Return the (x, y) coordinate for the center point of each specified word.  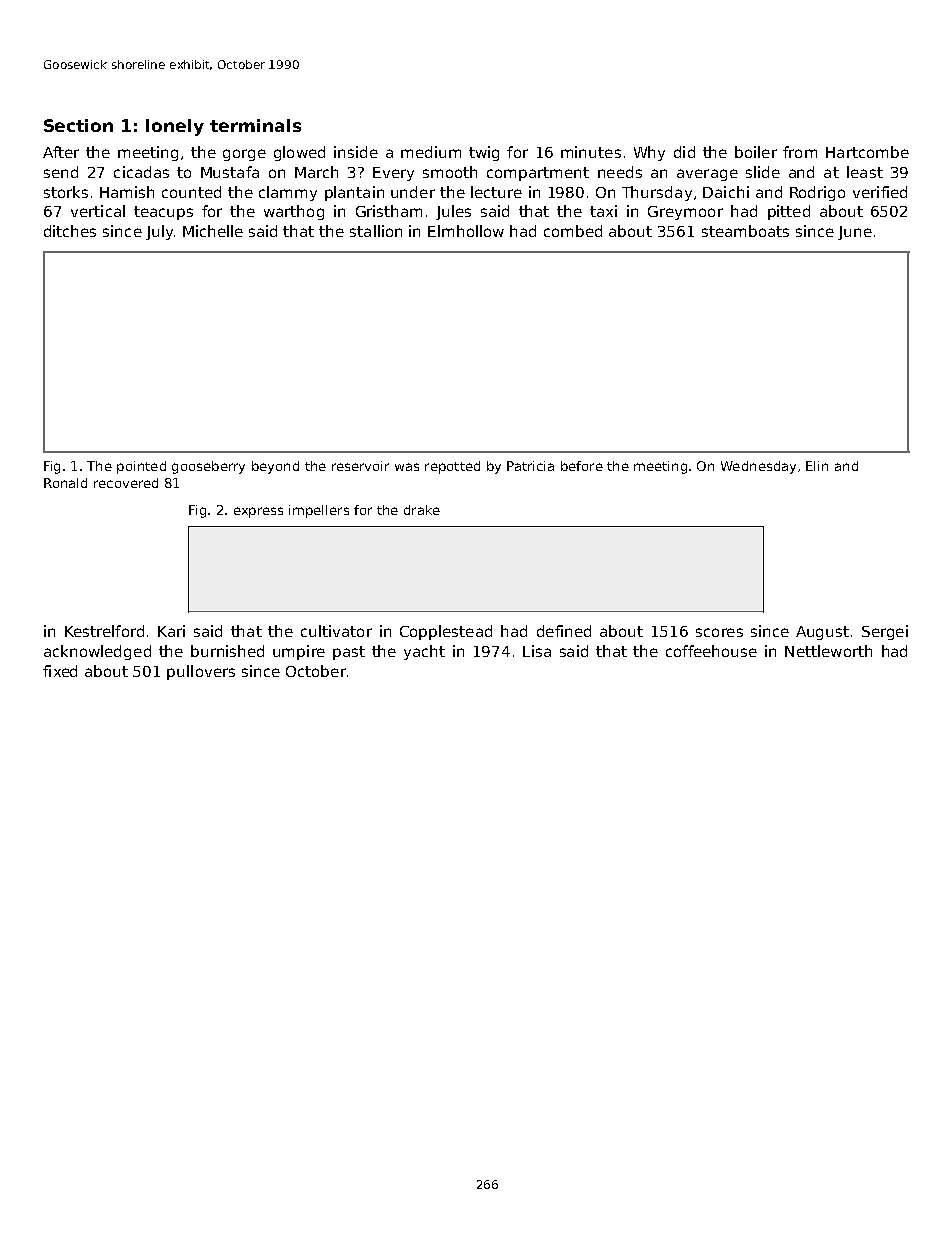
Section (78, 125)
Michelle (213, 231)
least (865, 172)
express (258, 512)
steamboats (745, 231)
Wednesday (758, 467)
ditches (70, 231)
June (855, 233)
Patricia (530, 466)
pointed (141, 467)
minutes (591, 152)
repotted (452, 467)
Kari (171, 631)
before (582, 466)
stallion (376, 231)
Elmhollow (466, 231)
